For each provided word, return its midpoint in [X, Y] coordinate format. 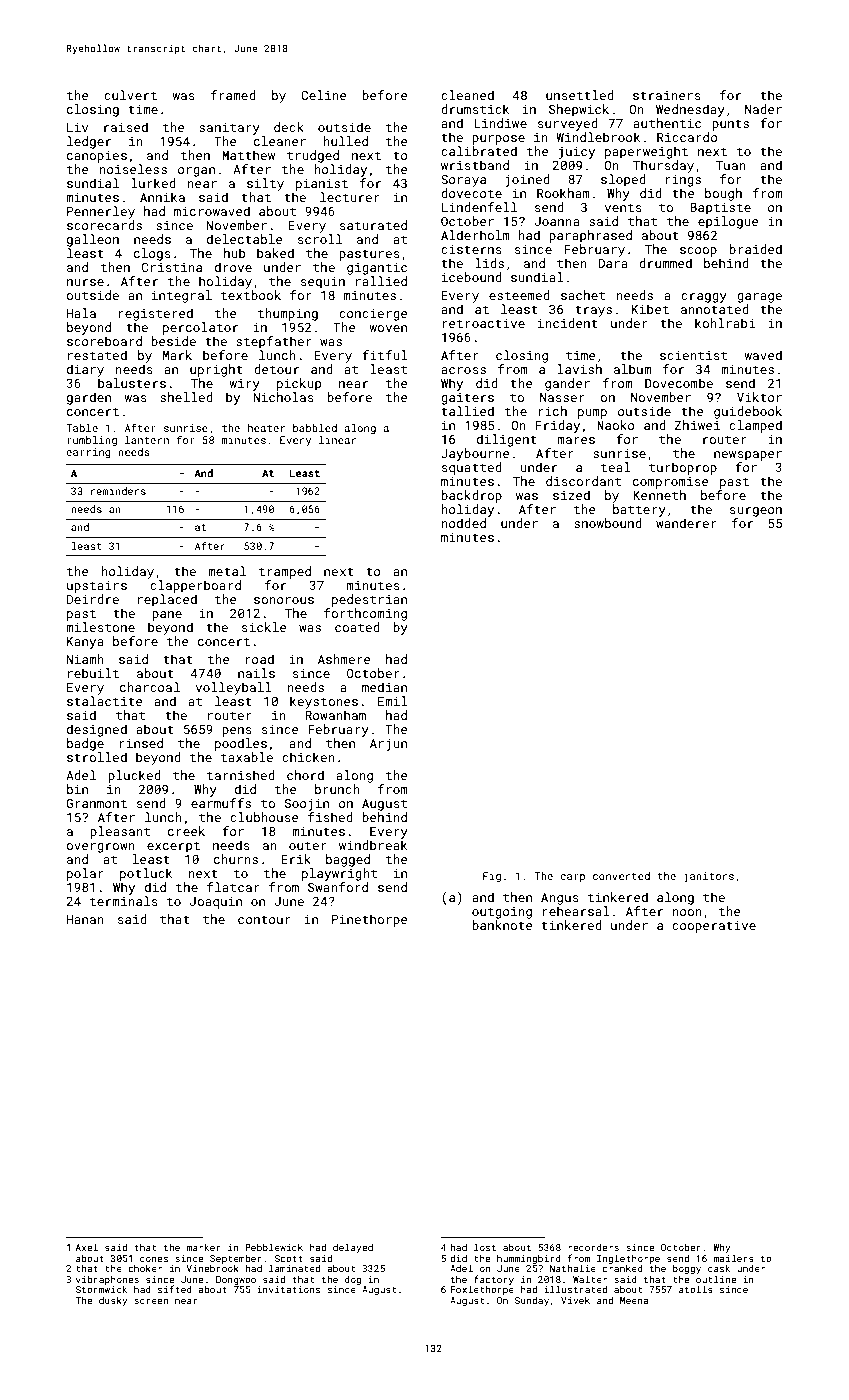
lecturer [350, 197]
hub [235, 253]
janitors [709, 877]
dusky [113, 1301]
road [259, 659]
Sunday [532, 1301]
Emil [393, 701]
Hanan [85, 919]
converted [621, 876]
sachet [583, 295]
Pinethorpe [369, 920]
